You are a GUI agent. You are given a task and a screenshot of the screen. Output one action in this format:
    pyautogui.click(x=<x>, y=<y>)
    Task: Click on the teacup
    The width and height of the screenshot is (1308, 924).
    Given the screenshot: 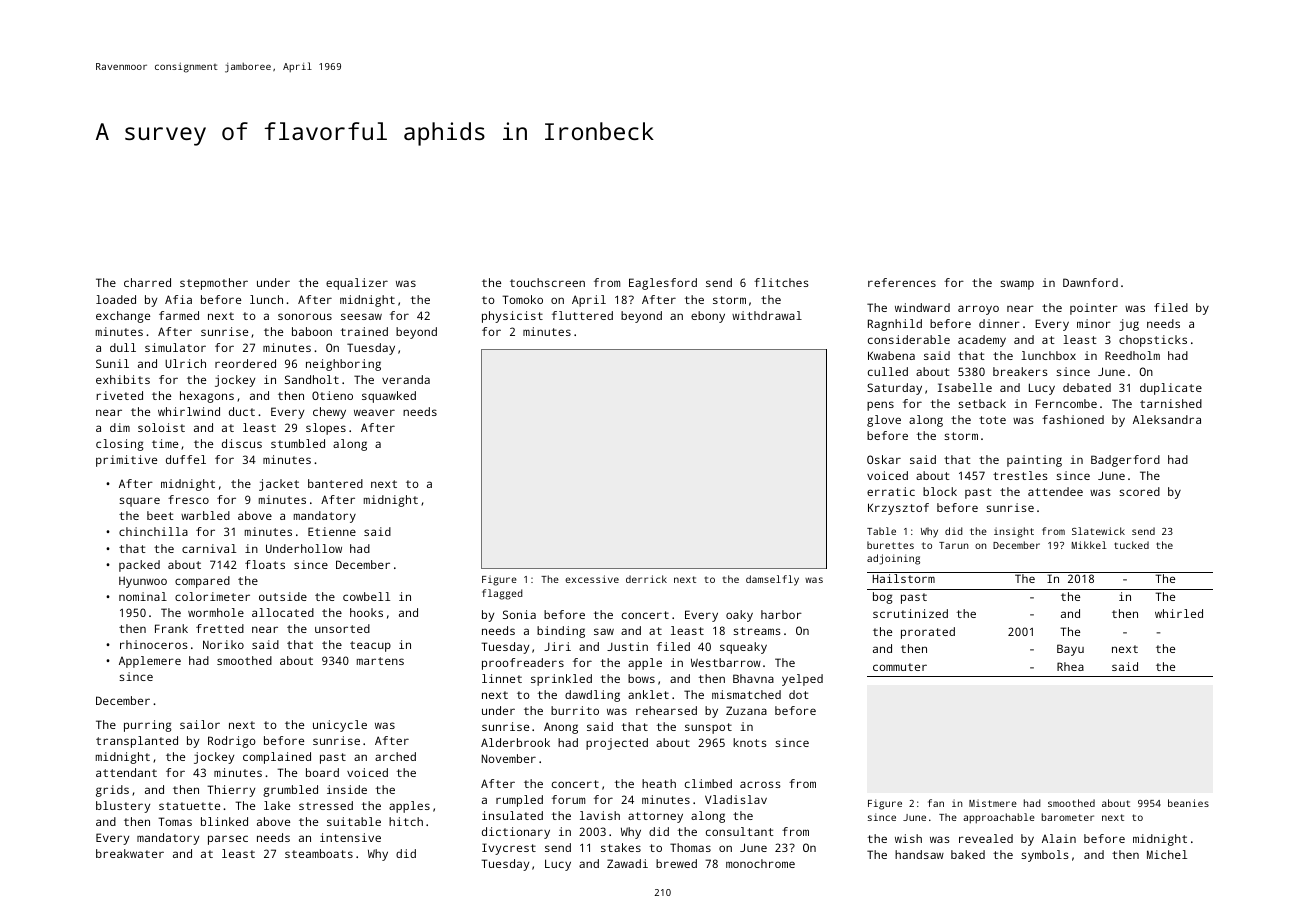 What is the action you would take?
    pyautogui.click(x=370, y=646)
